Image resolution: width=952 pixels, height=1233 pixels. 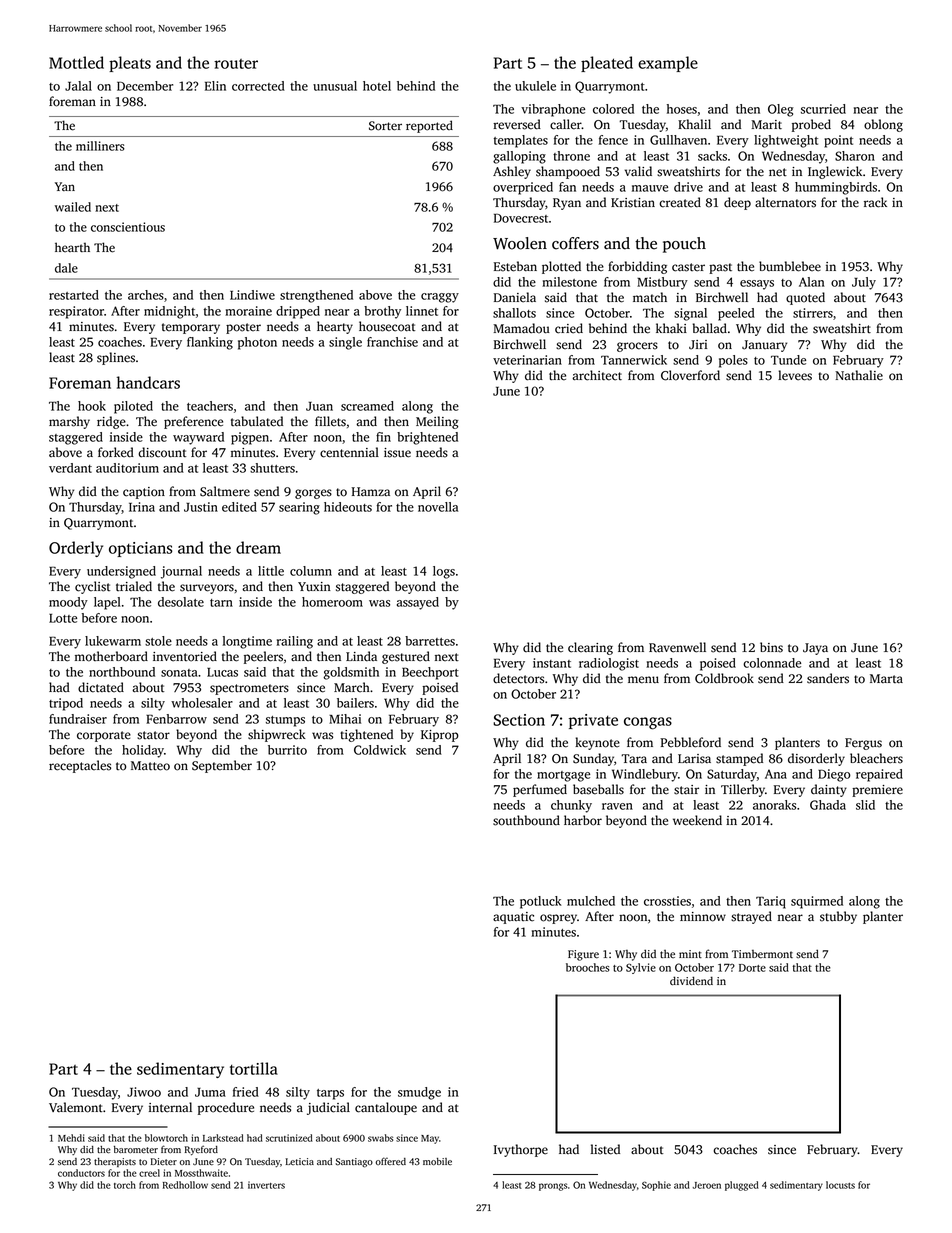 What do you see at coordinates (567, 204) in the screenshot?
I see `Ryan` at bounding box center [567, 204].
